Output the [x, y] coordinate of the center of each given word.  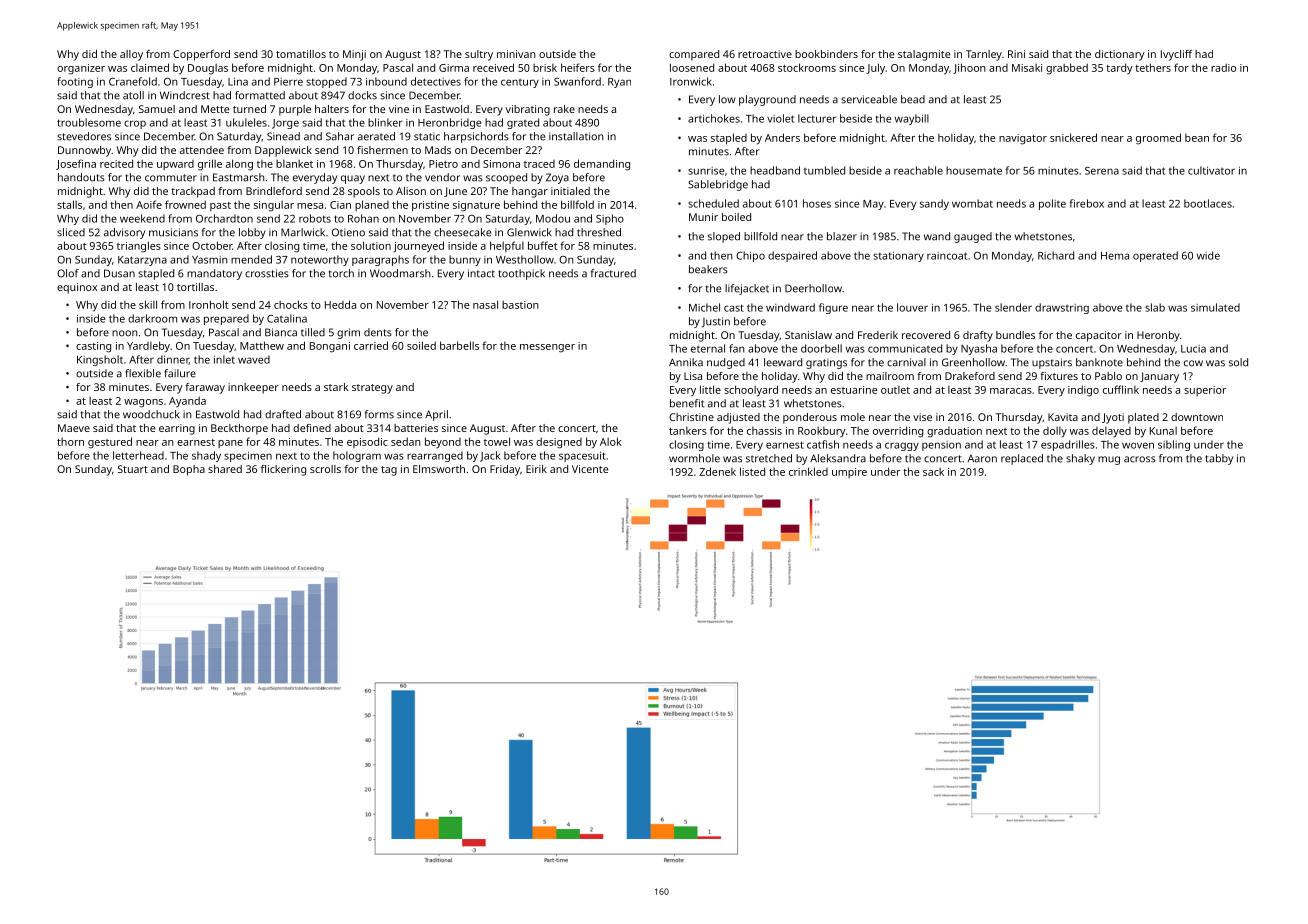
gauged [973, 237]
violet [780, 118]
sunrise [706, 171]
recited [116, 163]
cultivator [1211, 170]
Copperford [201, 55]
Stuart [133, 469]
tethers [1153, 67]
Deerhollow [813, 288]
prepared [226, 319]
